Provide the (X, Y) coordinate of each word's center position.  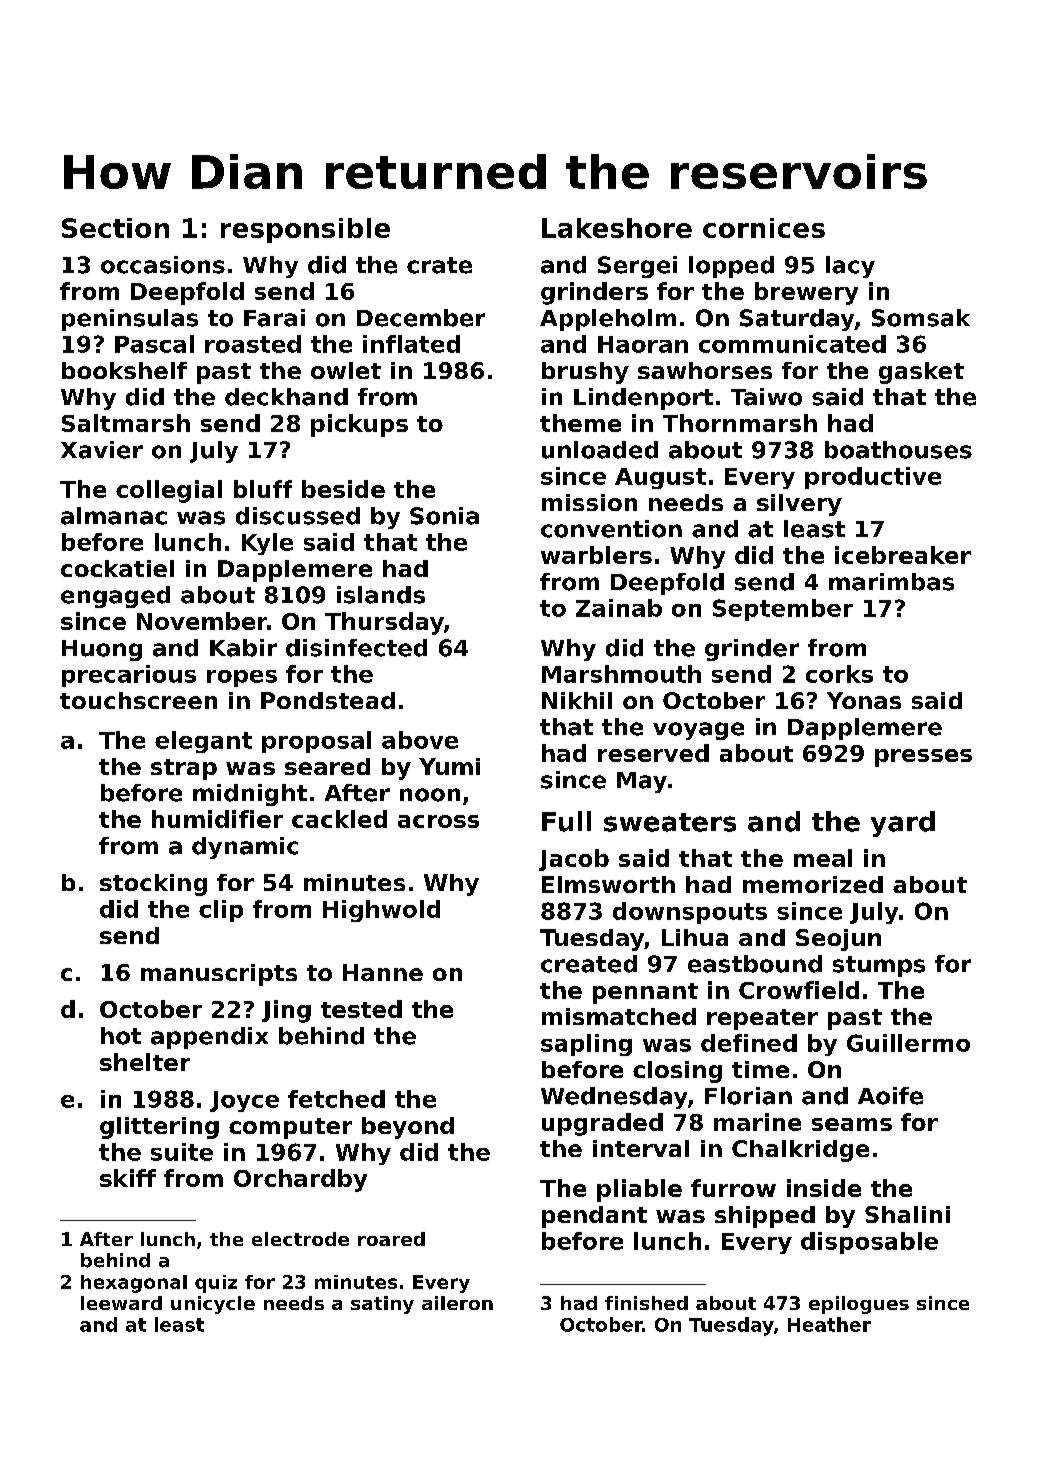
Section (115, 228)
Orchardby (300, 1180)
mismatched (619, 1016)
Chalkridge (800, 1151)
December (421, 318)
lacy (850, 267)
